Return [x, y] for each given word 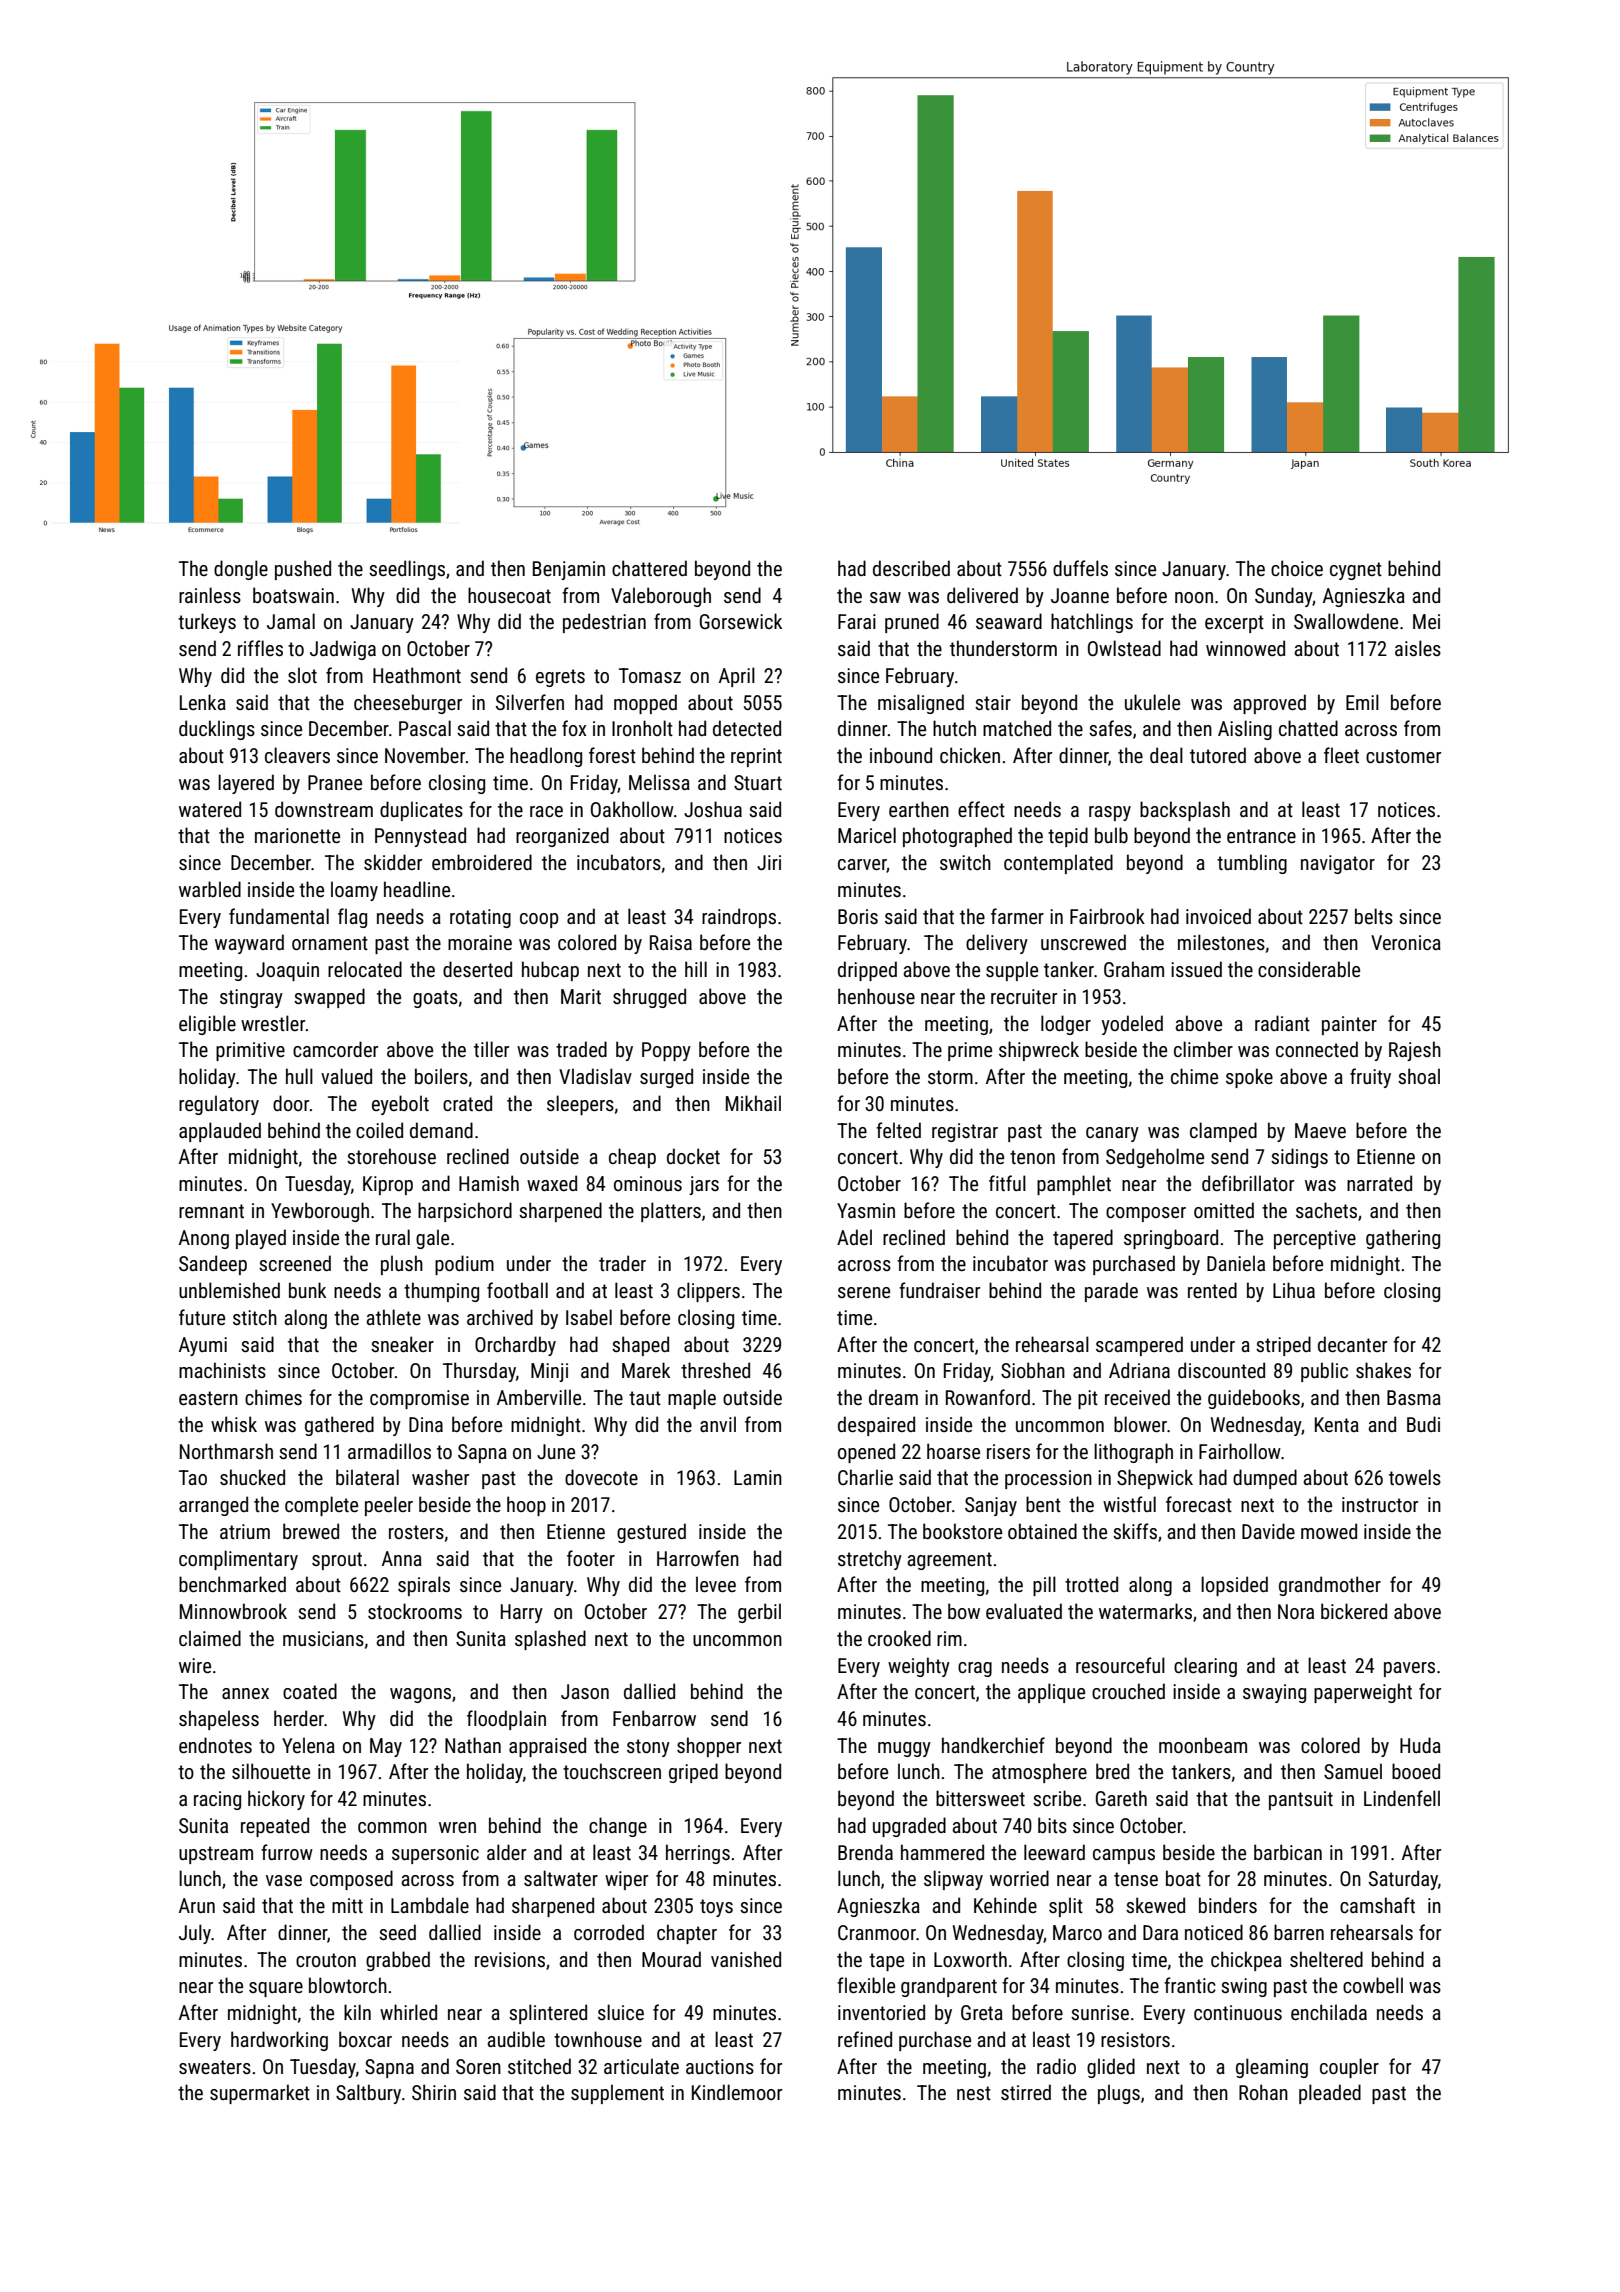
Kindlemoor [737, 2092]
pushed [303, 570]
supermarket [260, 2094]
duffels [1080, 568]
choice [1297, 568]
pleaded [1330, 2094]
